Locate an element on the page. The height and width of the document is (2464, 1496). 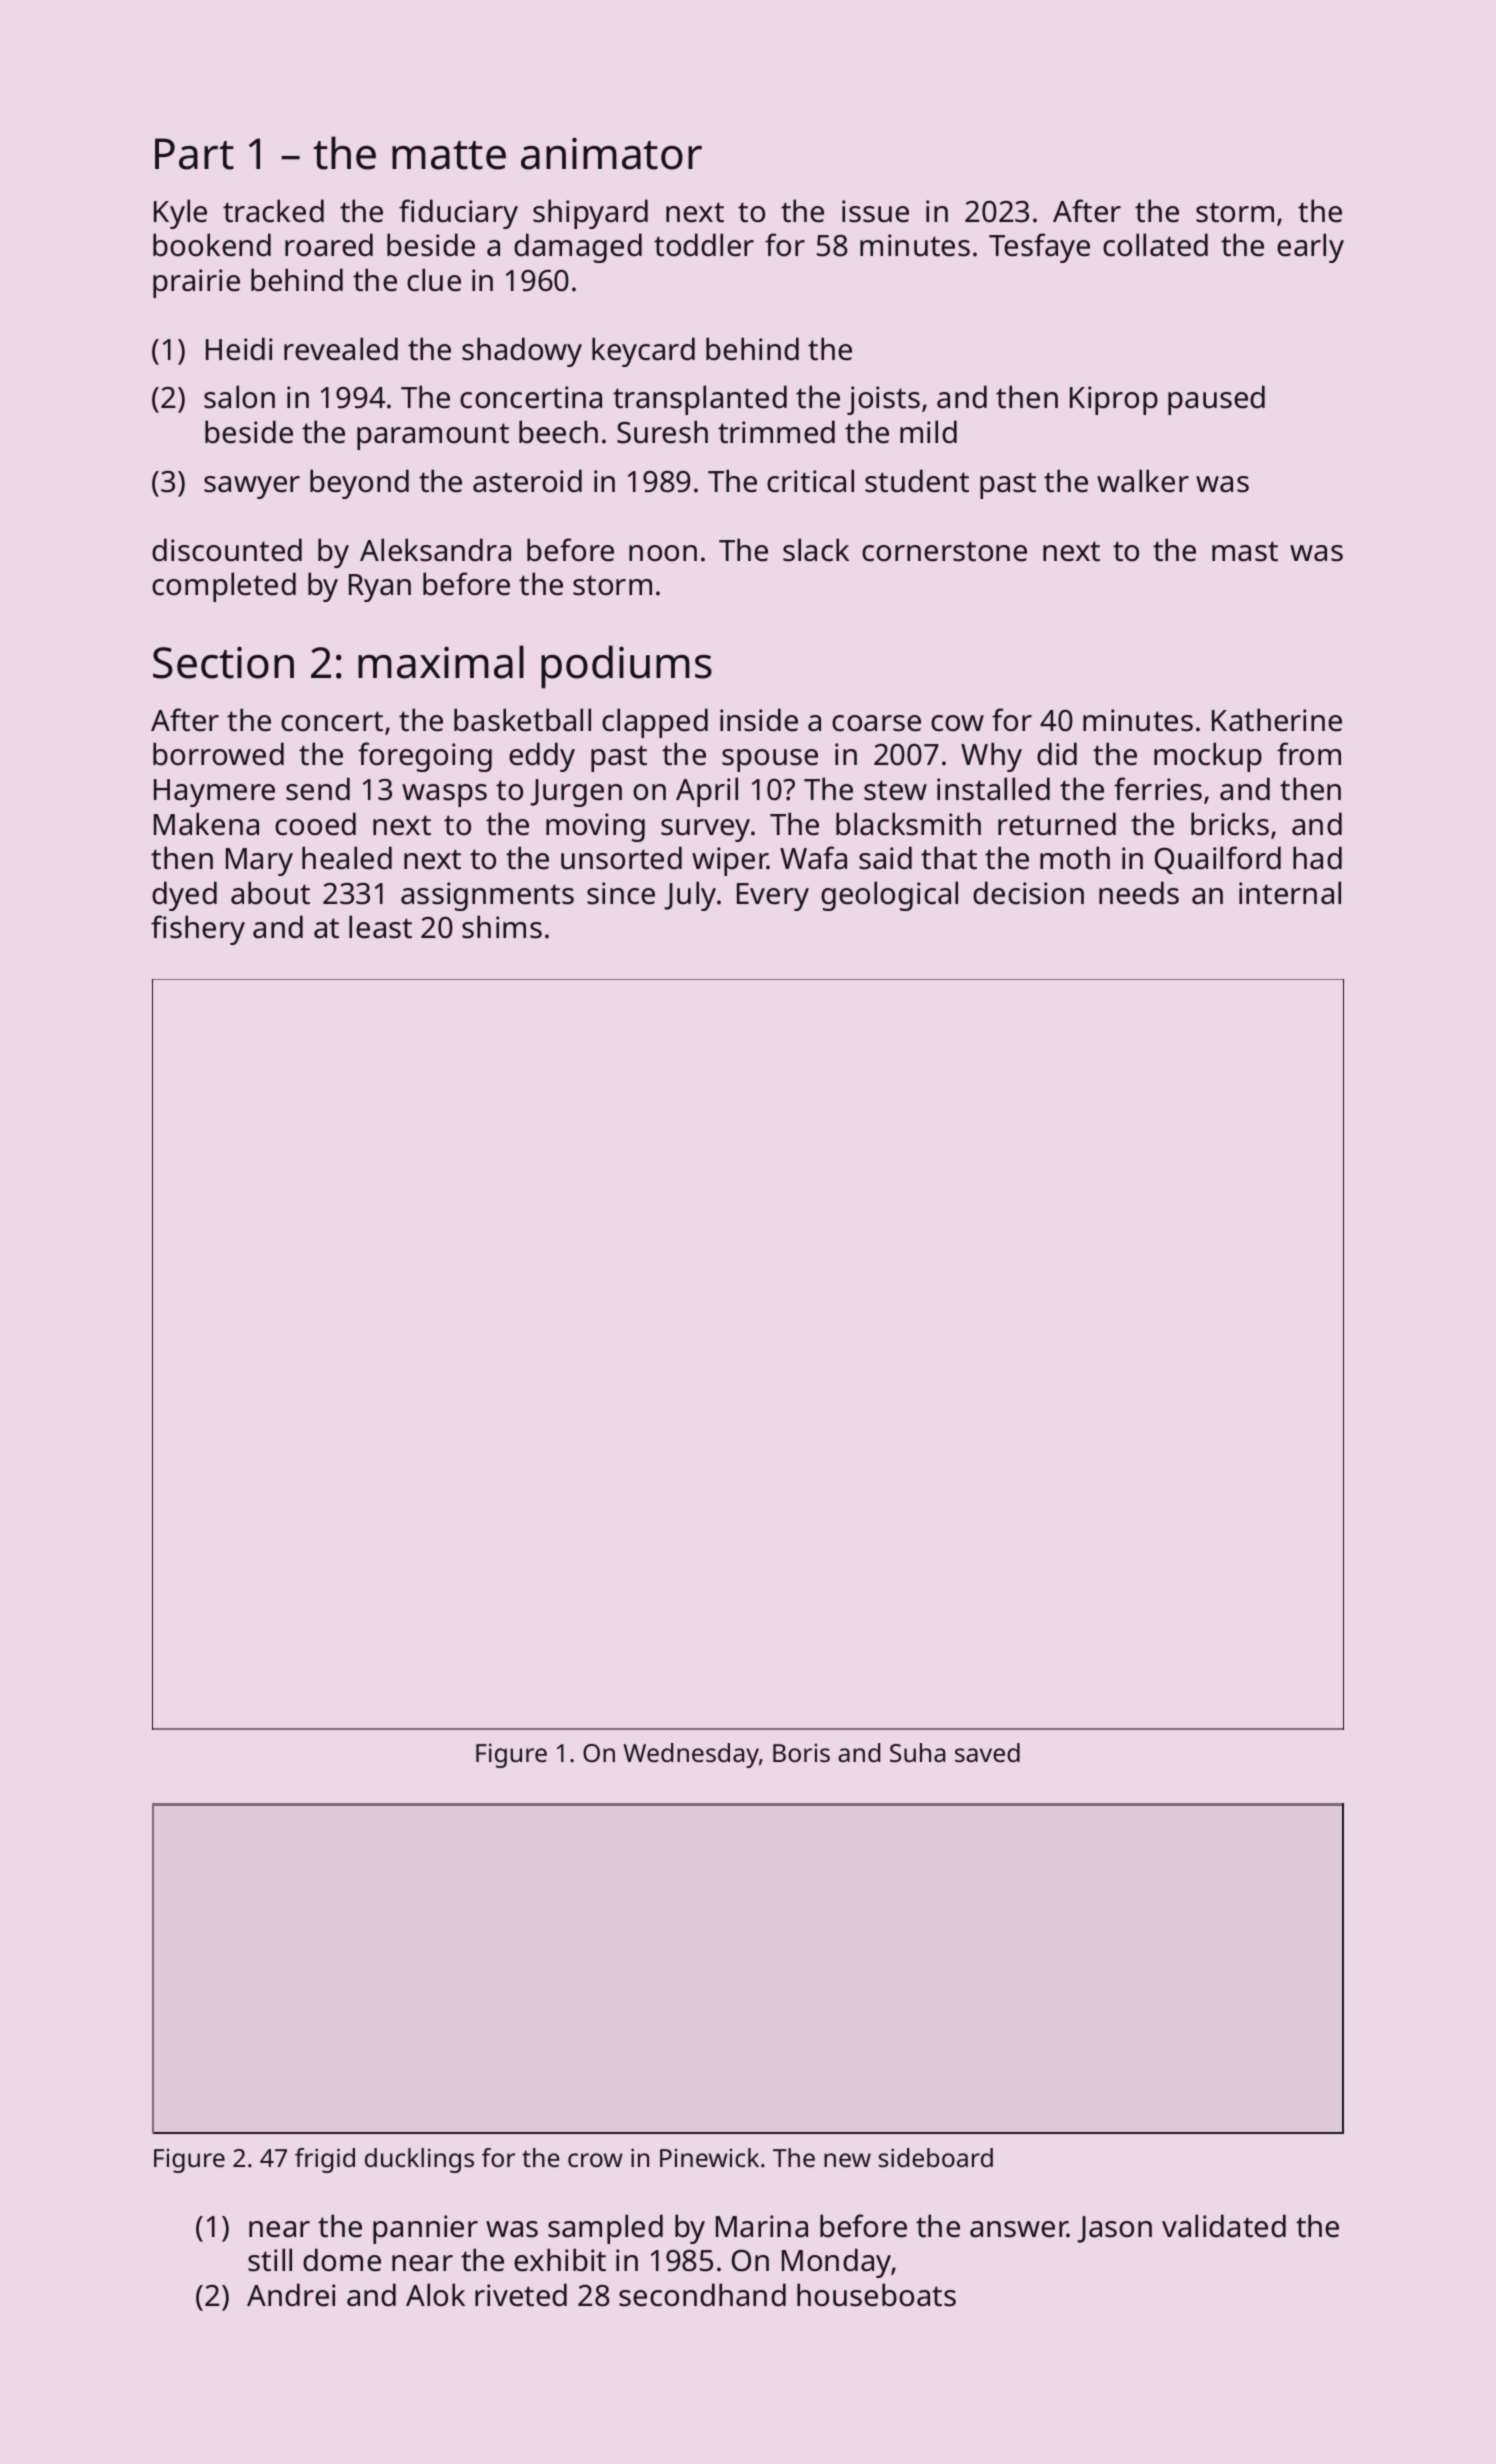
fishery is located at coordinates (198, 930).
